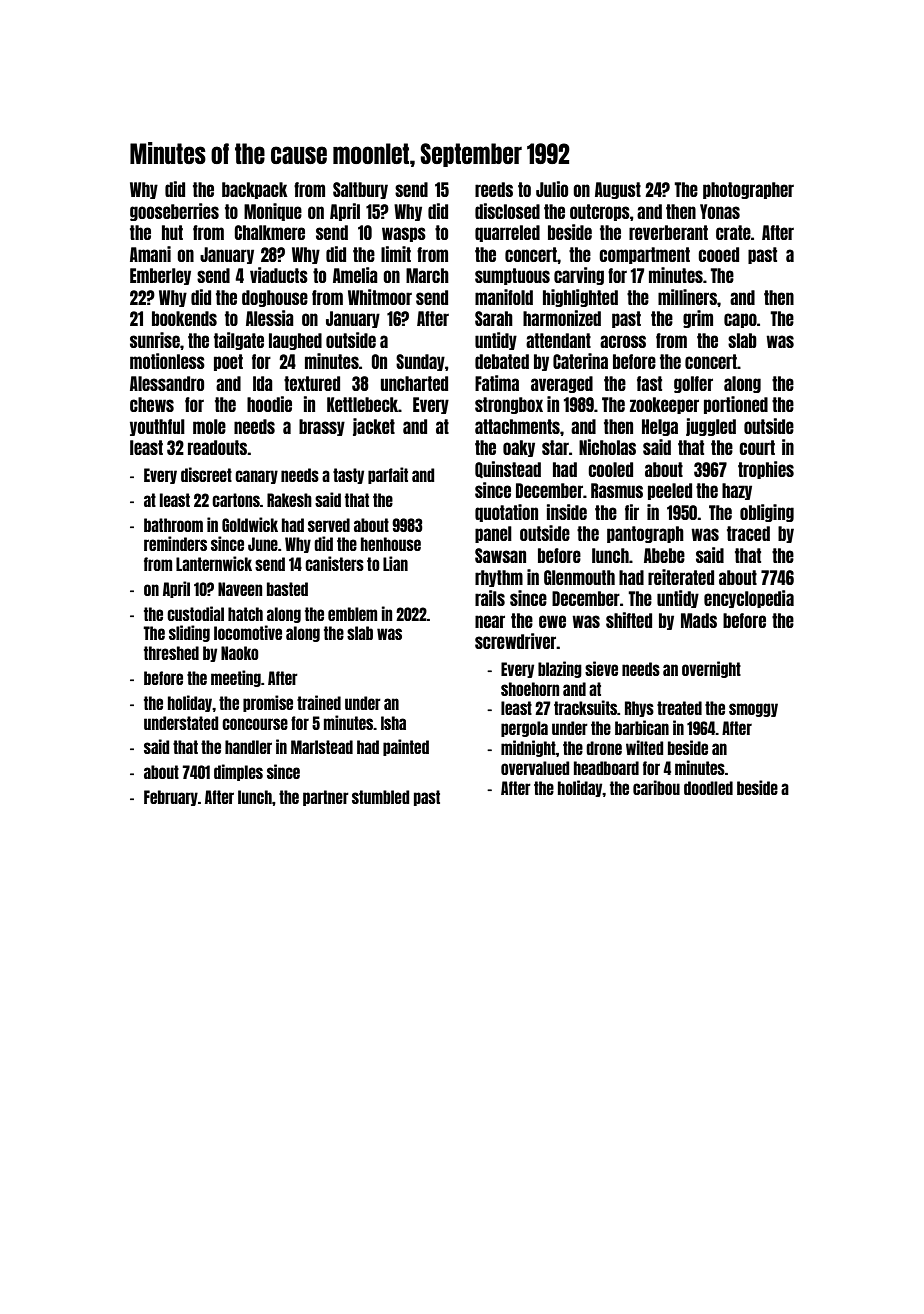 The image size is (924, 1314). What do you see at coordinates (494, 189) in the screenshot?
I see `reeds` at bounding box center [494, 189].
